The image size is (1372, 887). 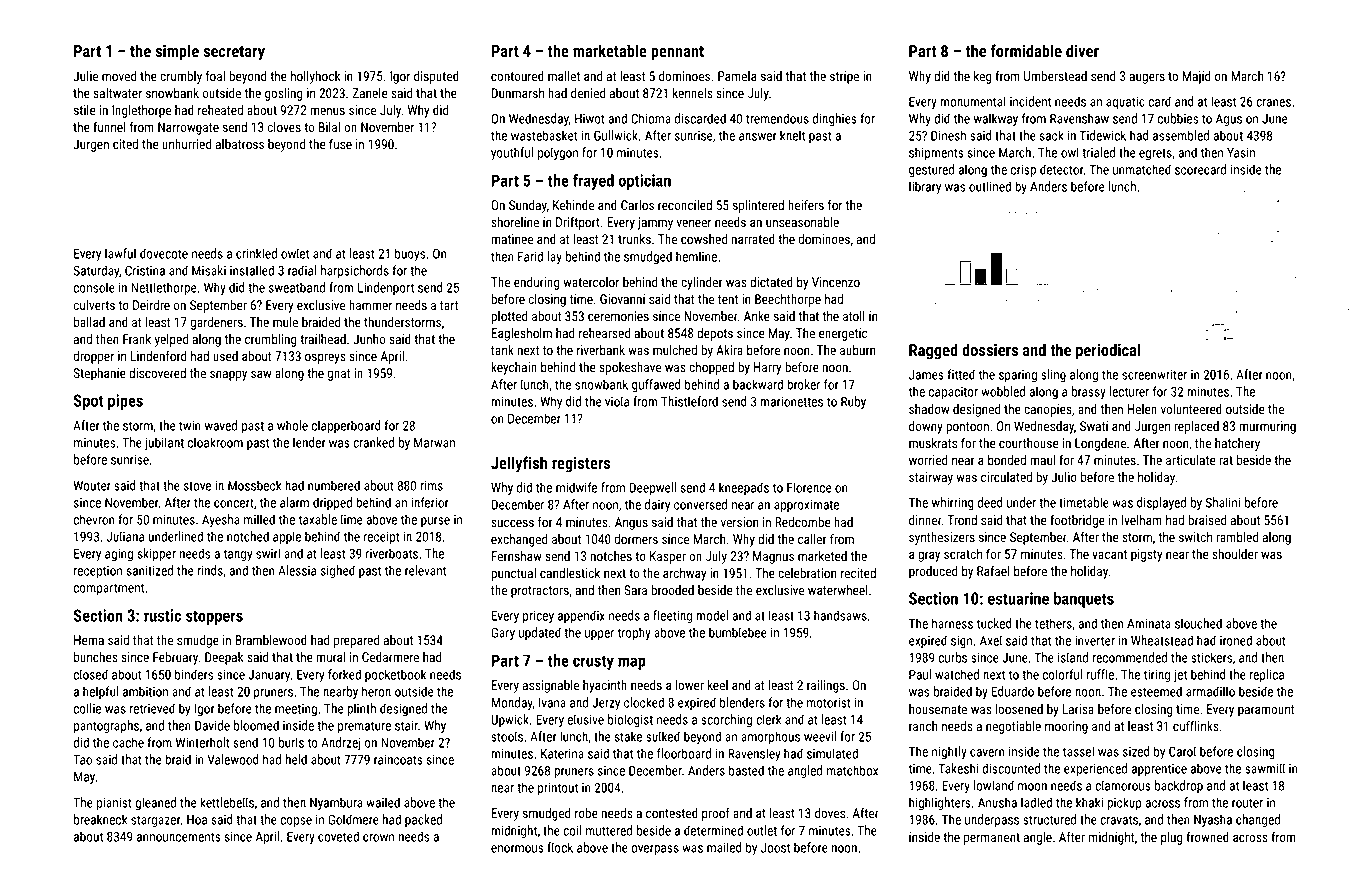 What do you see at coordinates (120, 253) in the screenshot?
I see `lawful` at bounding box center [120, 253].
